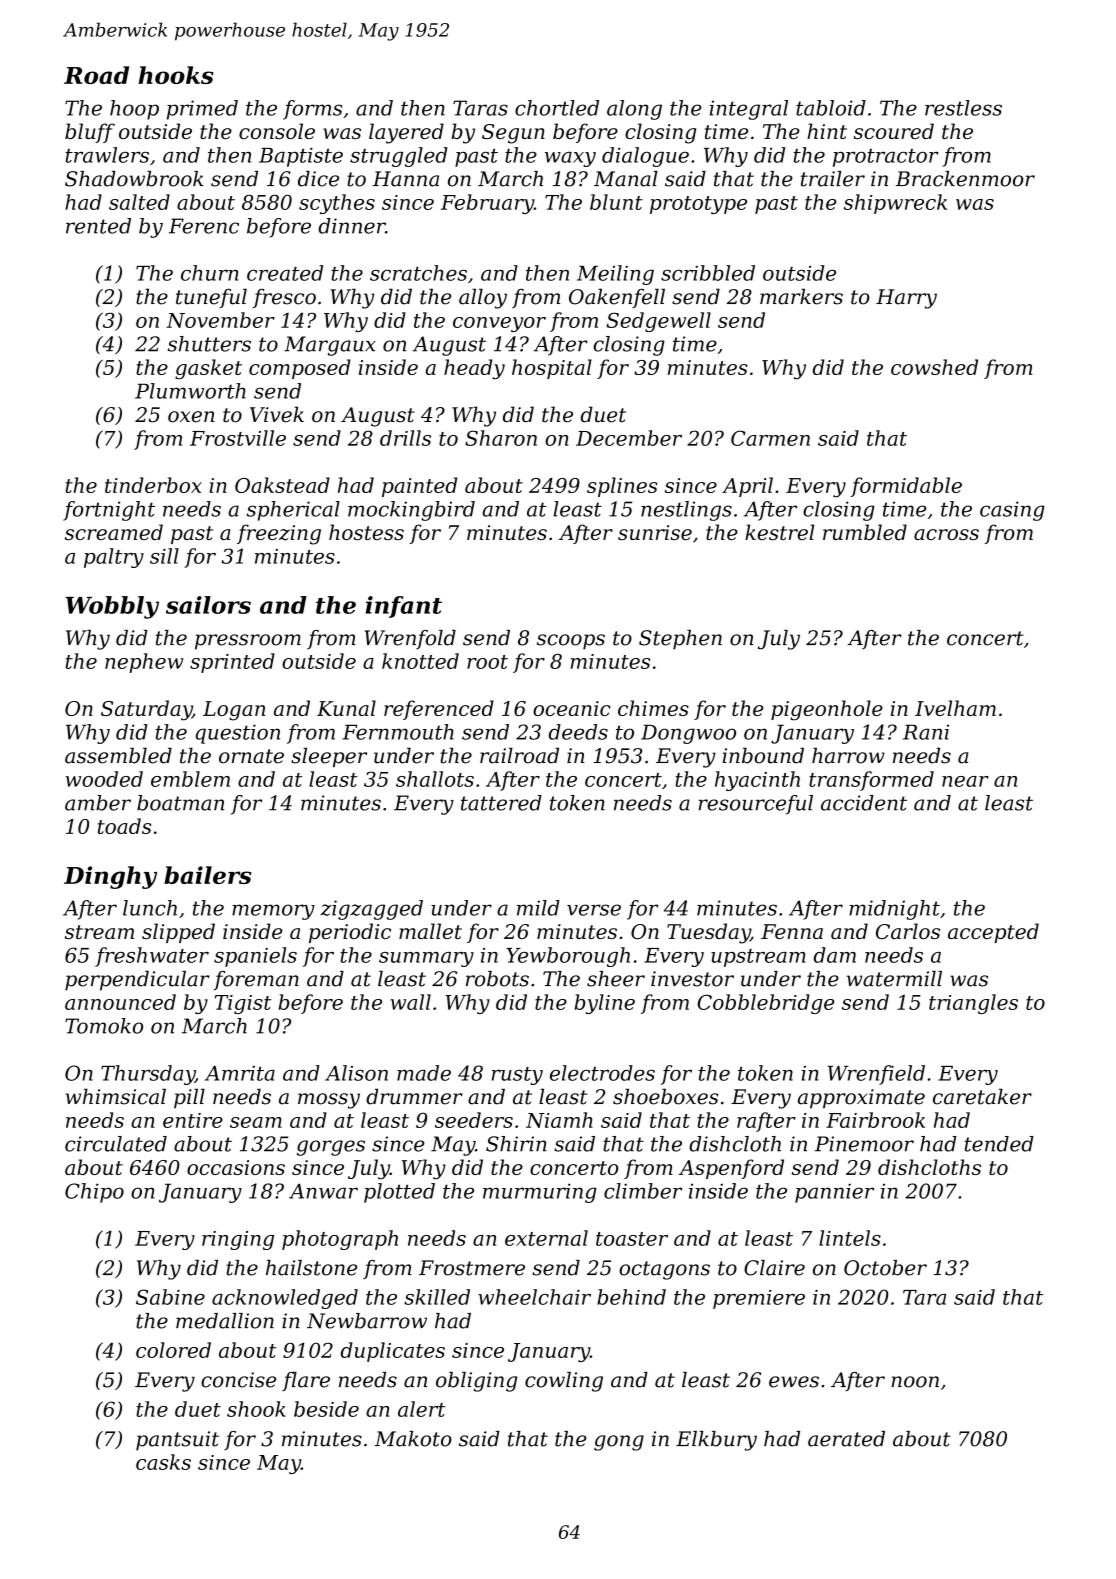 Image resolution: width=1116 pixels, height=1579 pixels. Describe the element at coordinates (619, 1443) in the image. I see `gong` at that location.
